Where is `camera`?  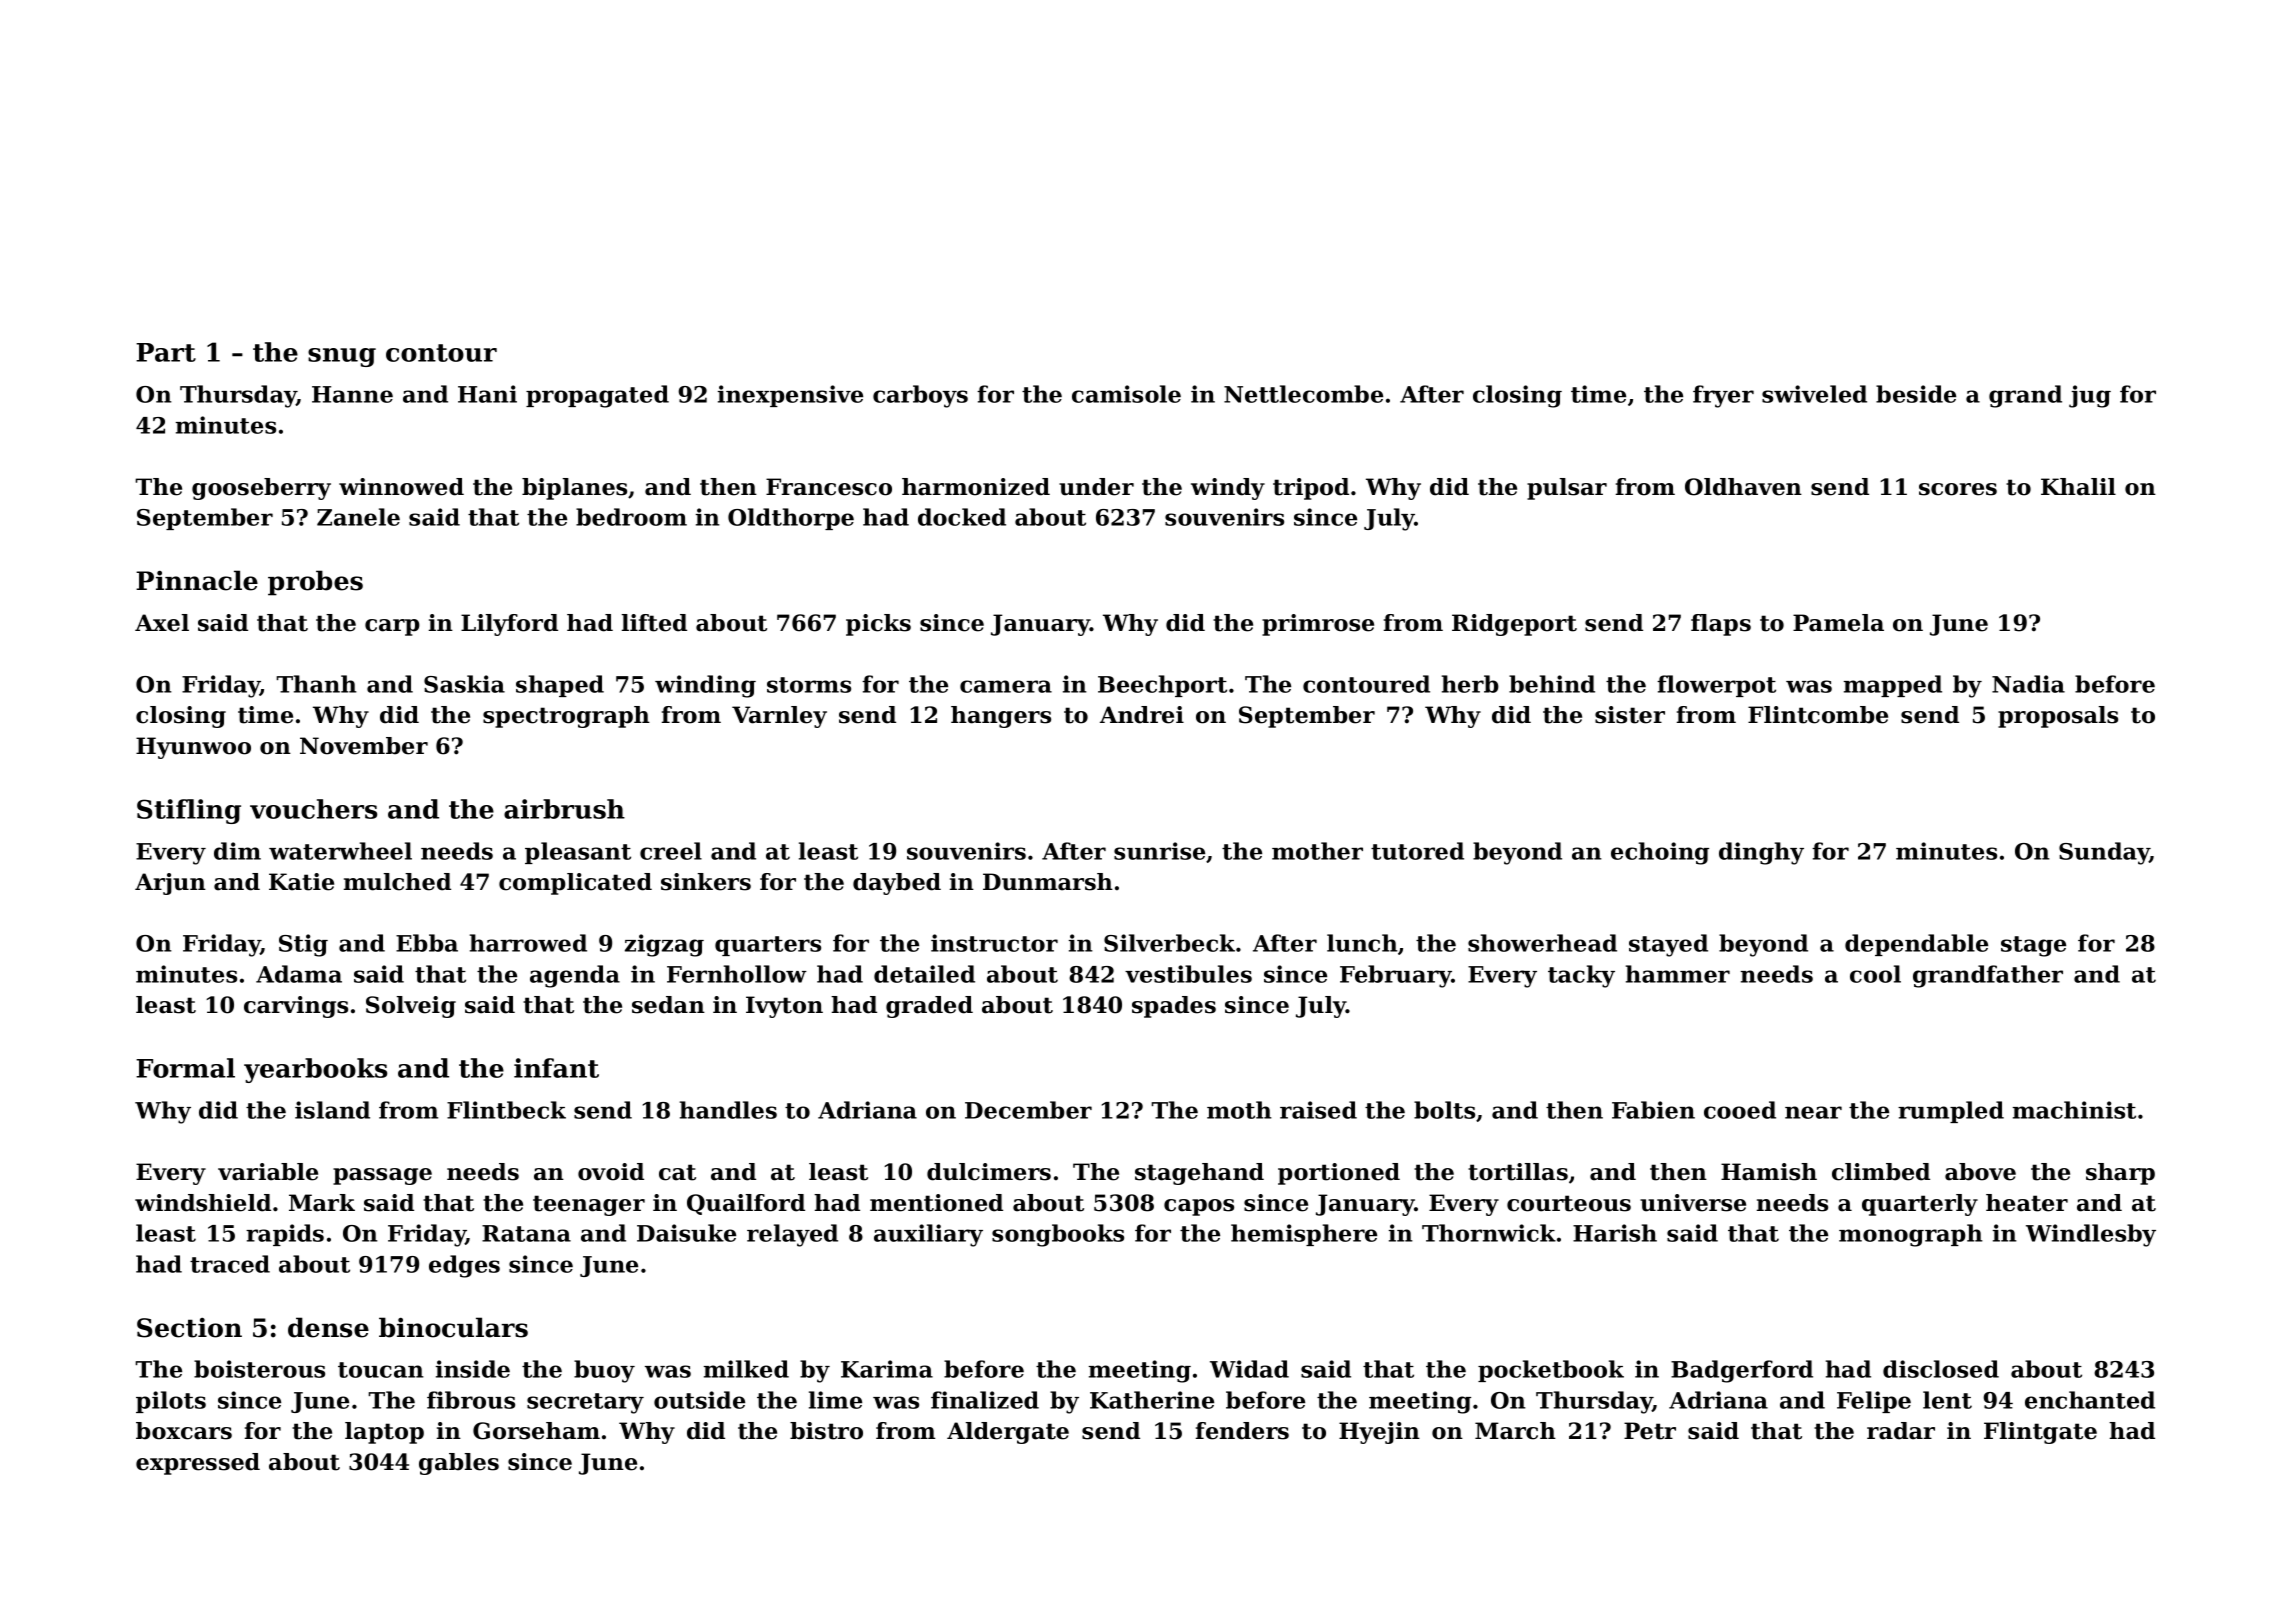
camera is located at coordinates (1006, 686).
